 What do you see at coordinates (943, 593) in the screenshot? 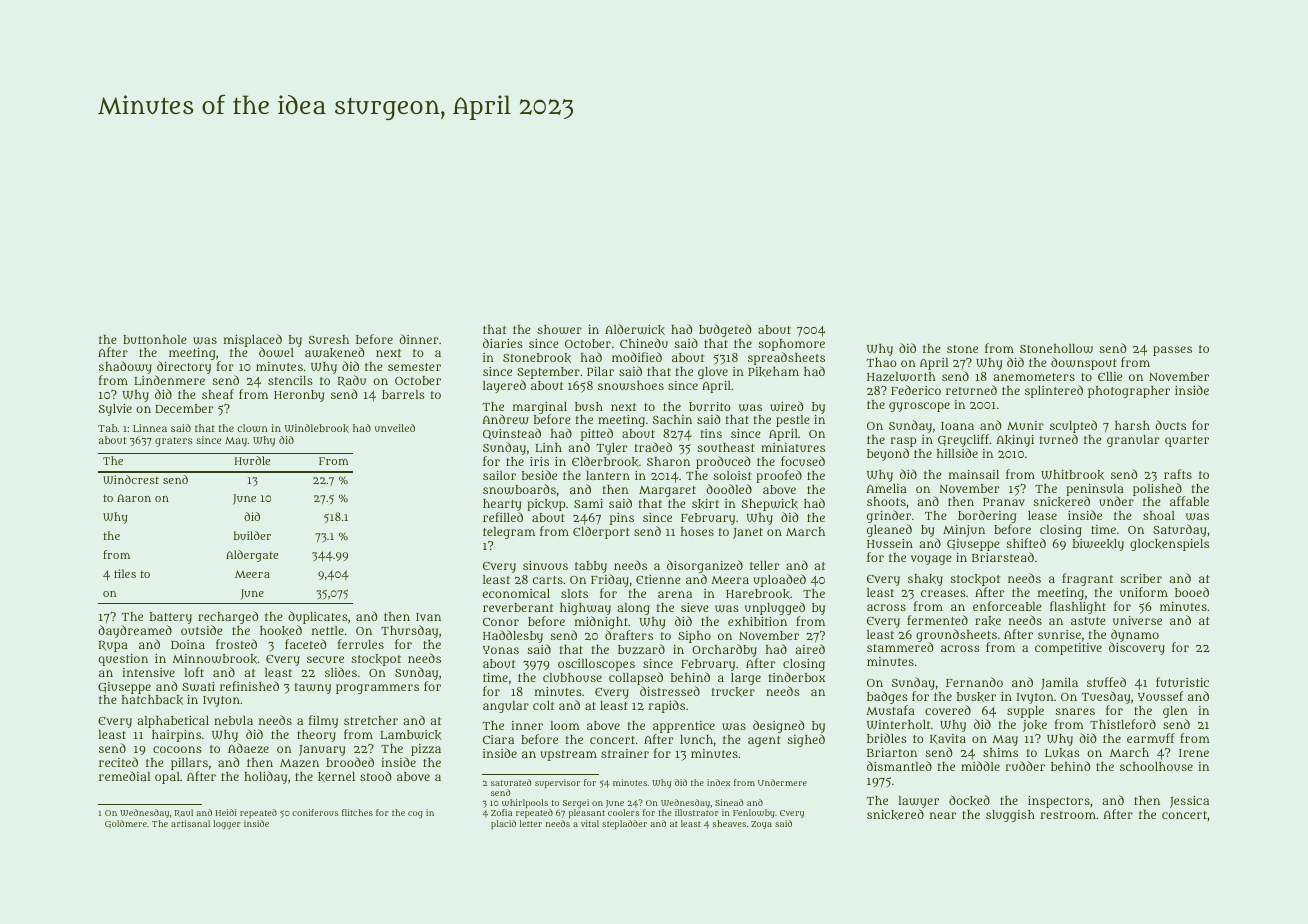
I see `creases` at bounding box center [943, 593].
